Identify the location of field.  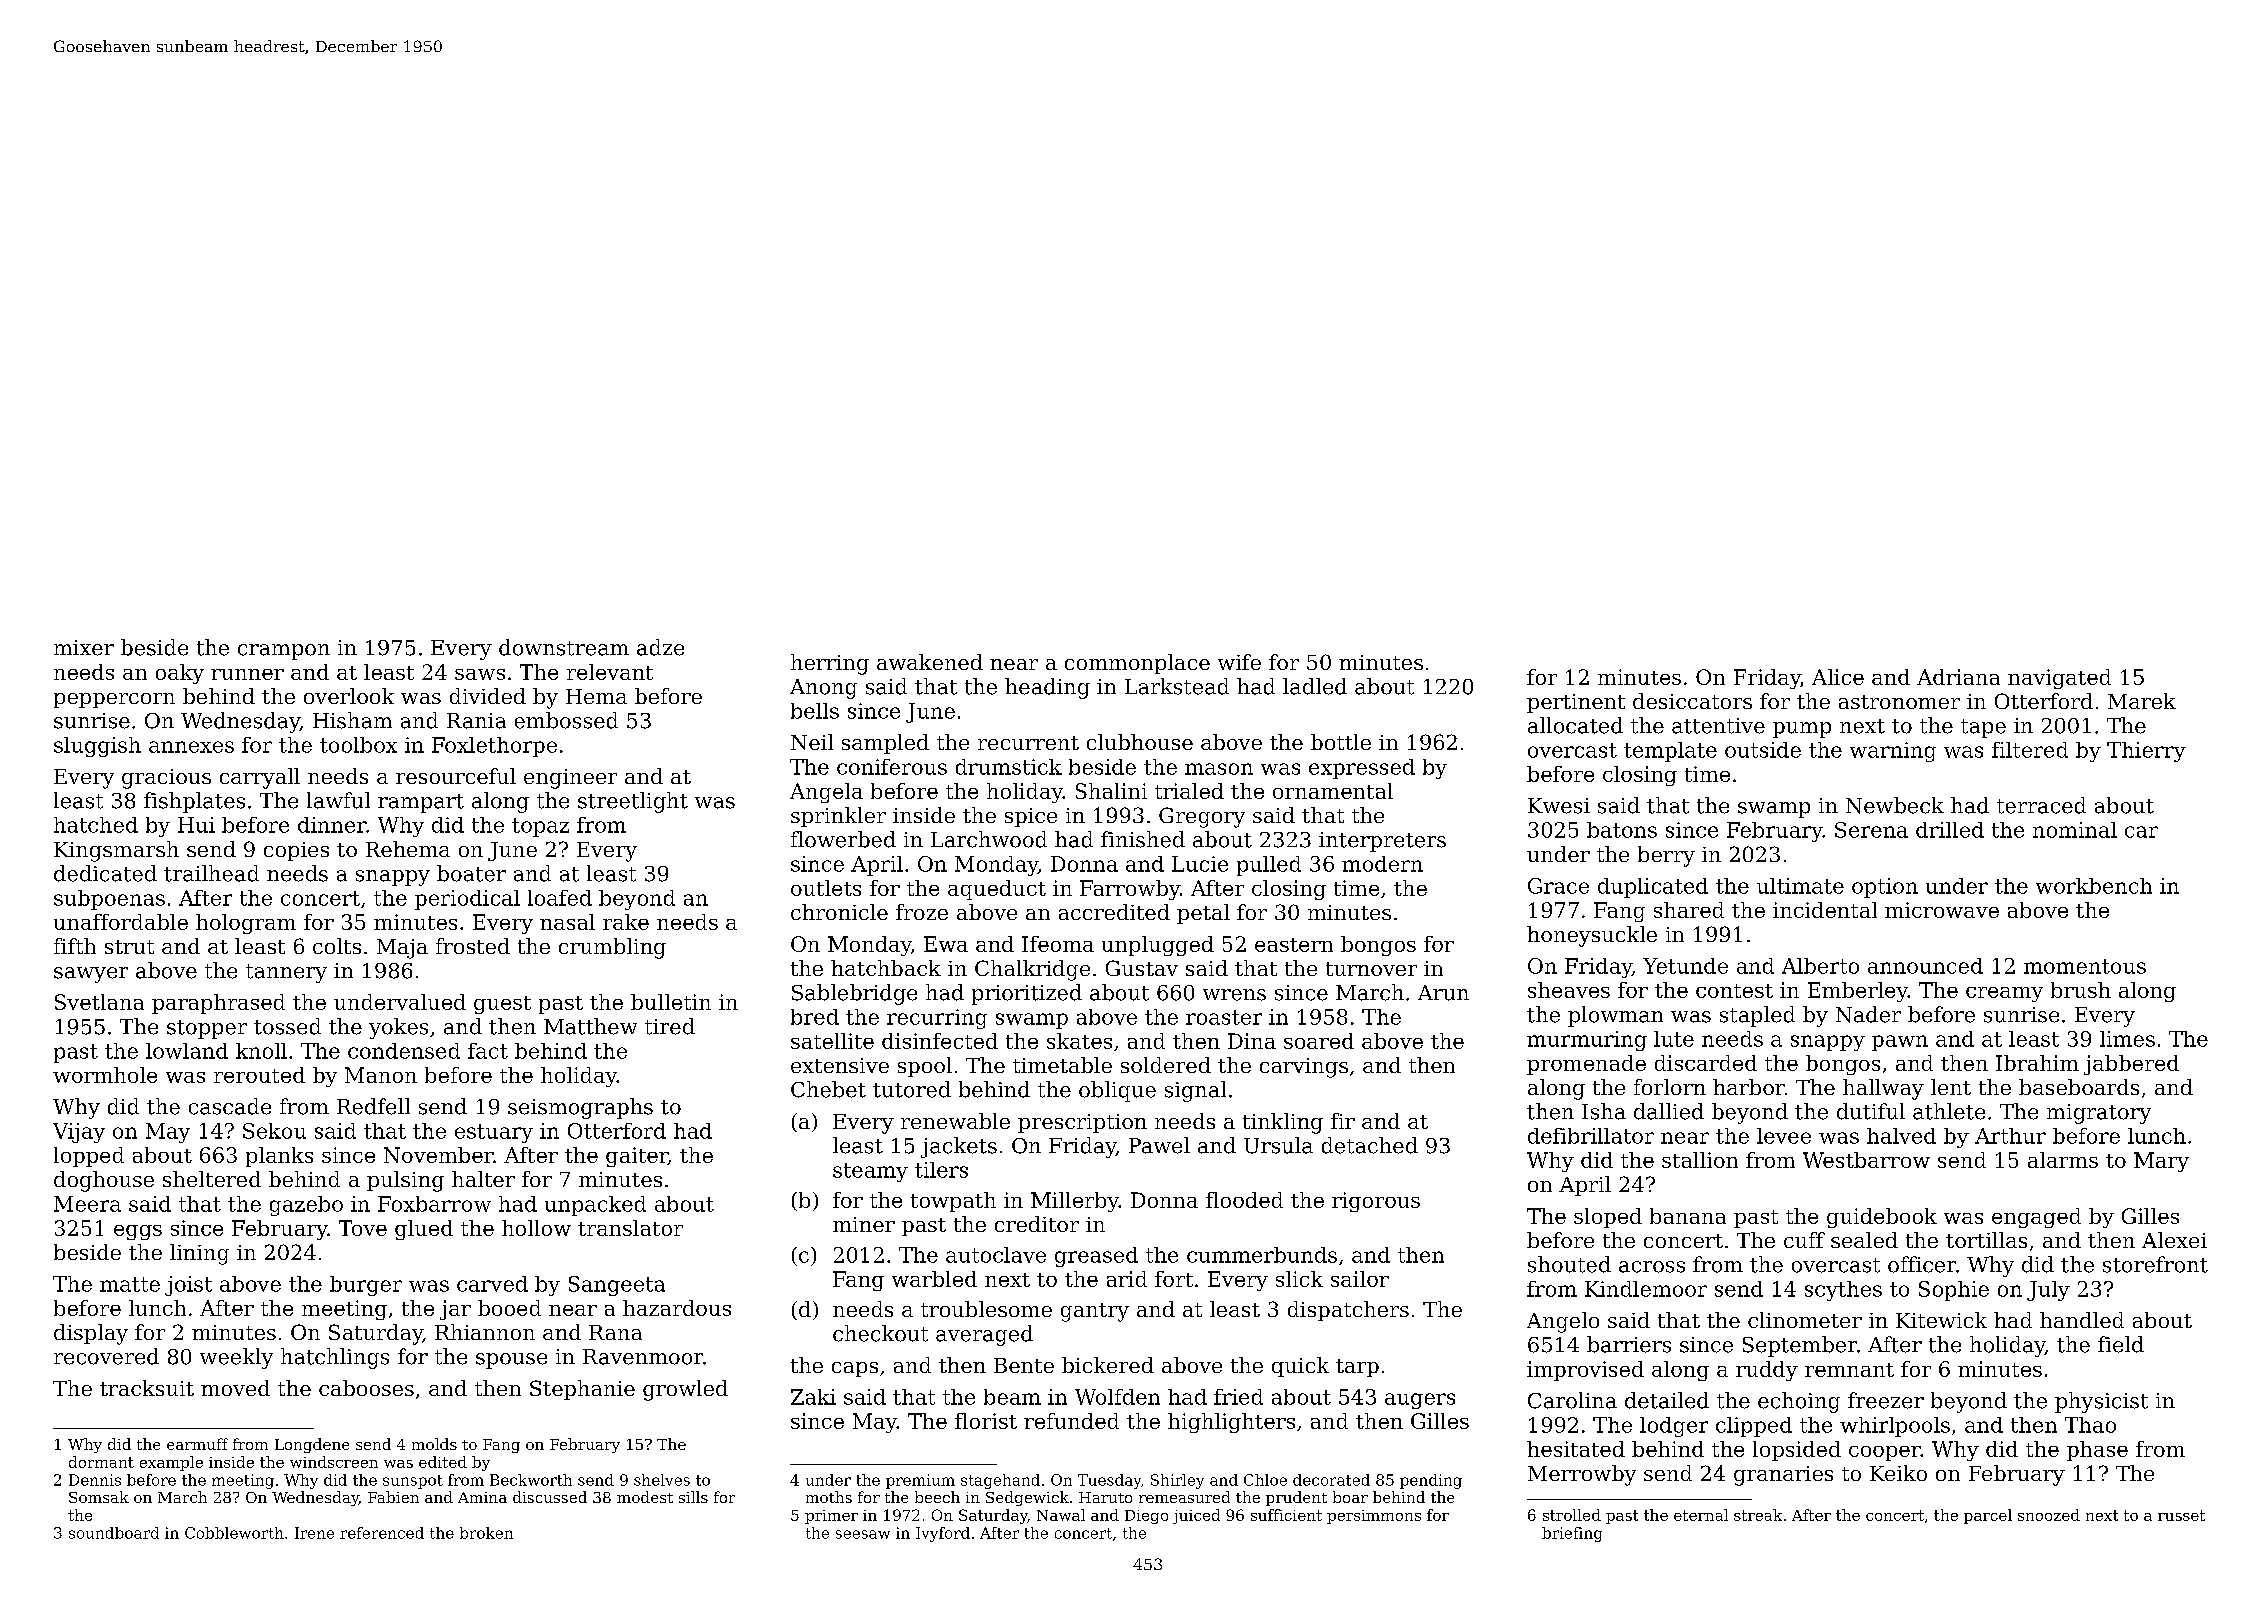
(2121, 1344).
